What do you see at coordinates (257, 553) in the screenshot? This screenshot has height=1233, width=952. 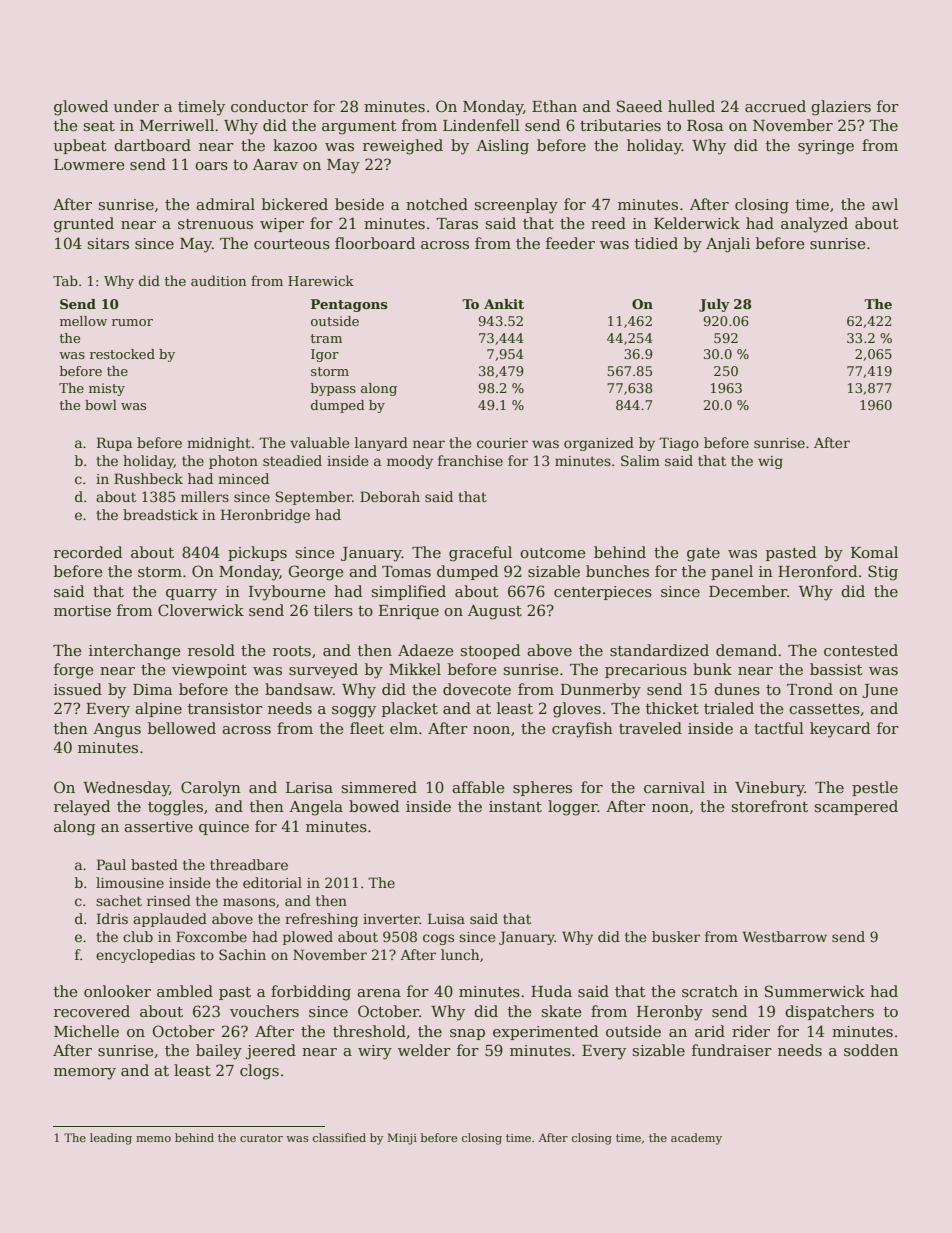 I see `pickups` at bounding box center [257, 553].
